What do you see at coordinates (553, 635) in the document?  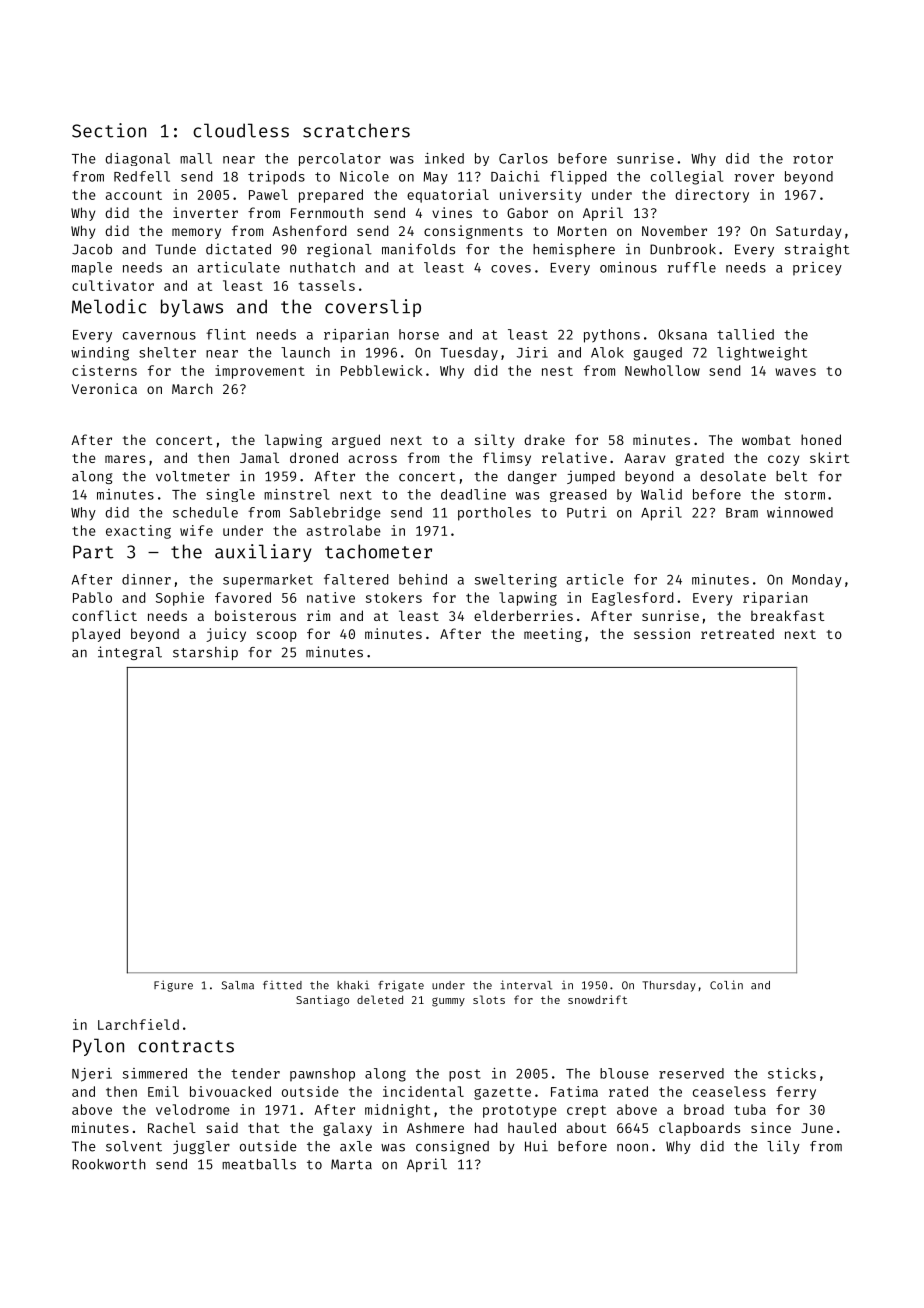 I see `meeting` at bounding box center [553, 635].
